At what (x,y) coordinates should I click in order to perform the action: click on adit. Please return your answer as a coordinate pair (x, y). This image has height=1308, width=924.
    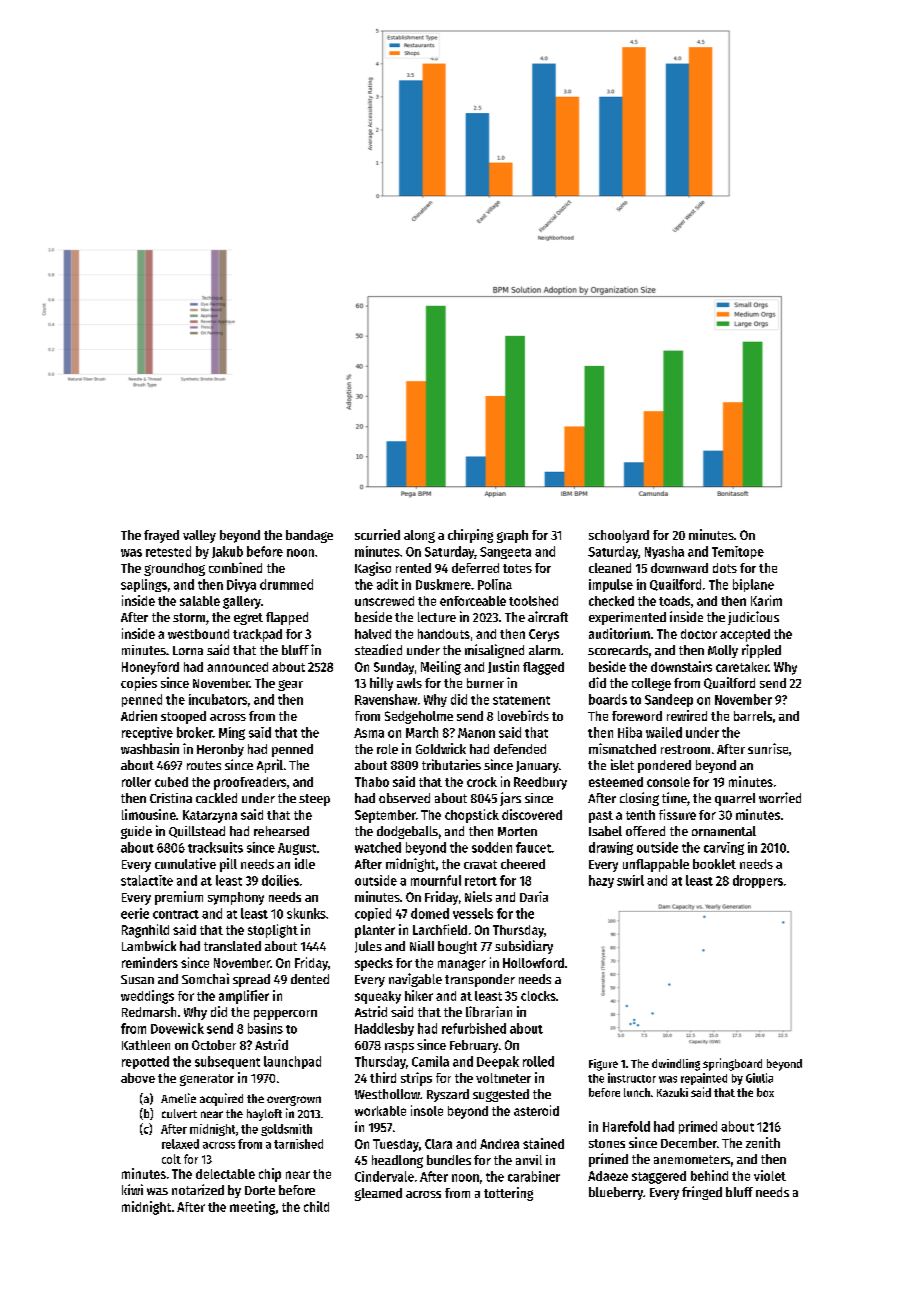
    Looking at the image, I should click on (387, 584).
